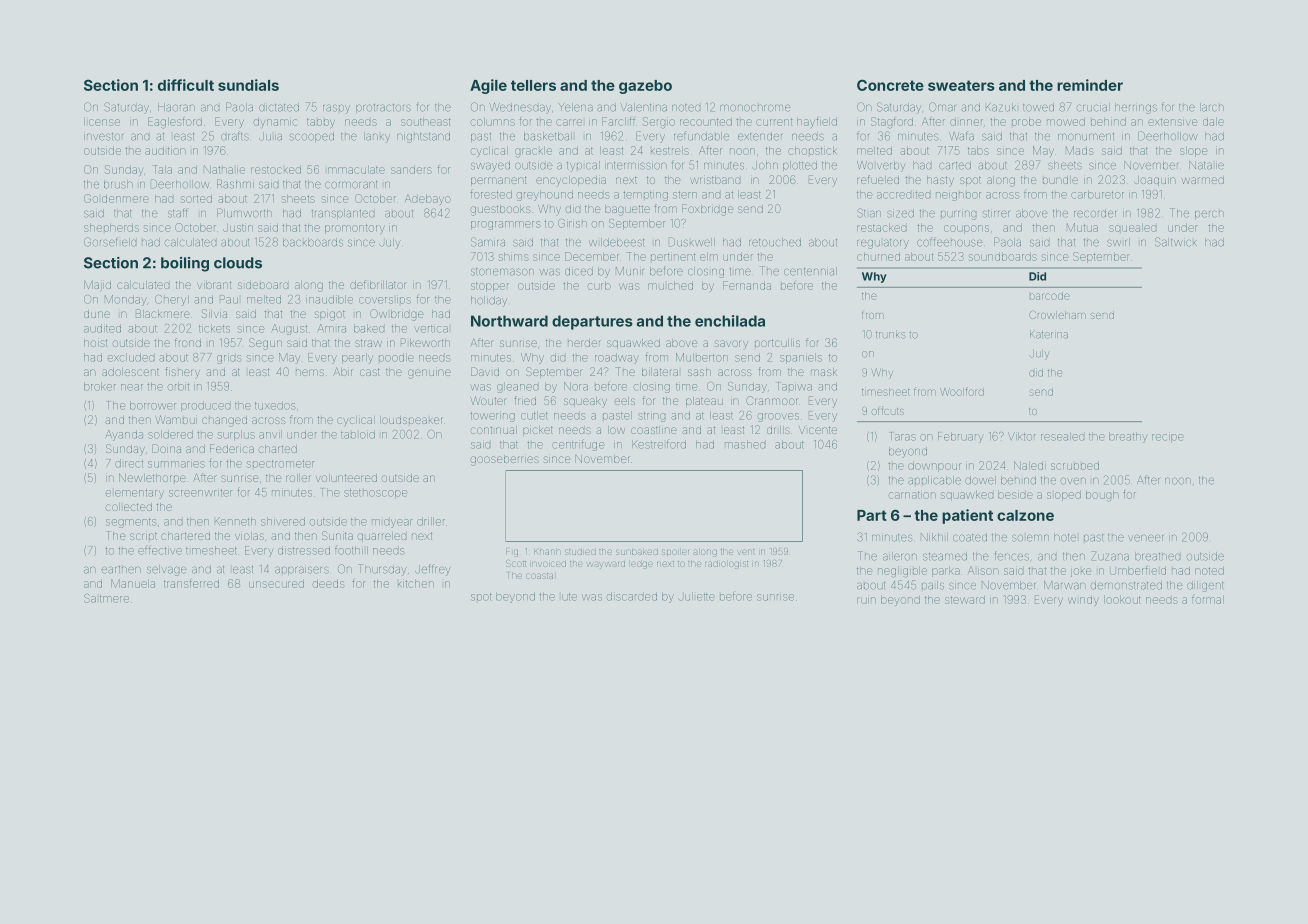 The height and width of the page is (924, 1308). Describe the element at coordinates (945, 556) in the page. I see `steamed` at that location.
